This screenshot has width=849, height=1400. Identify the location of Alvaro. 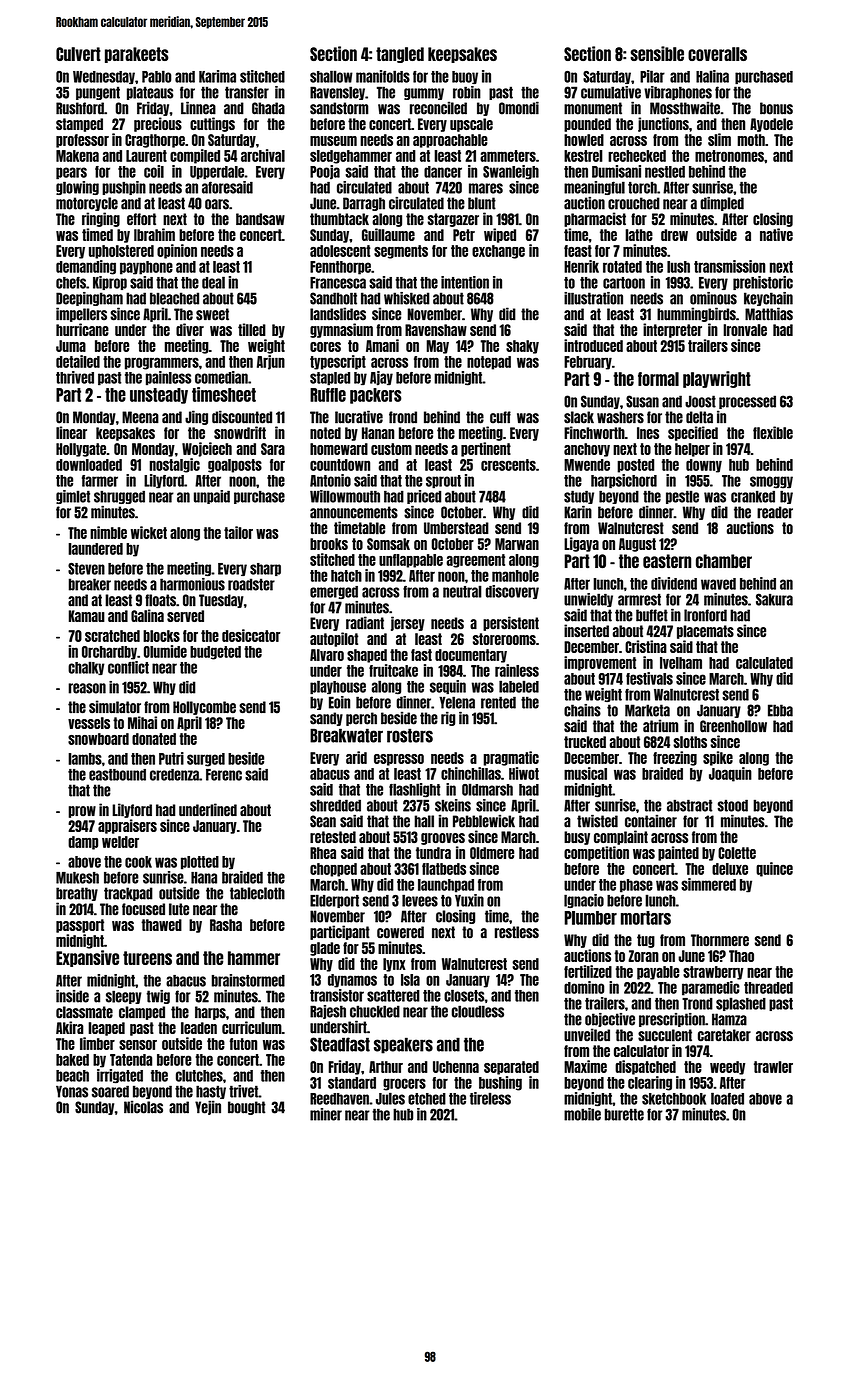
(327, 655).
